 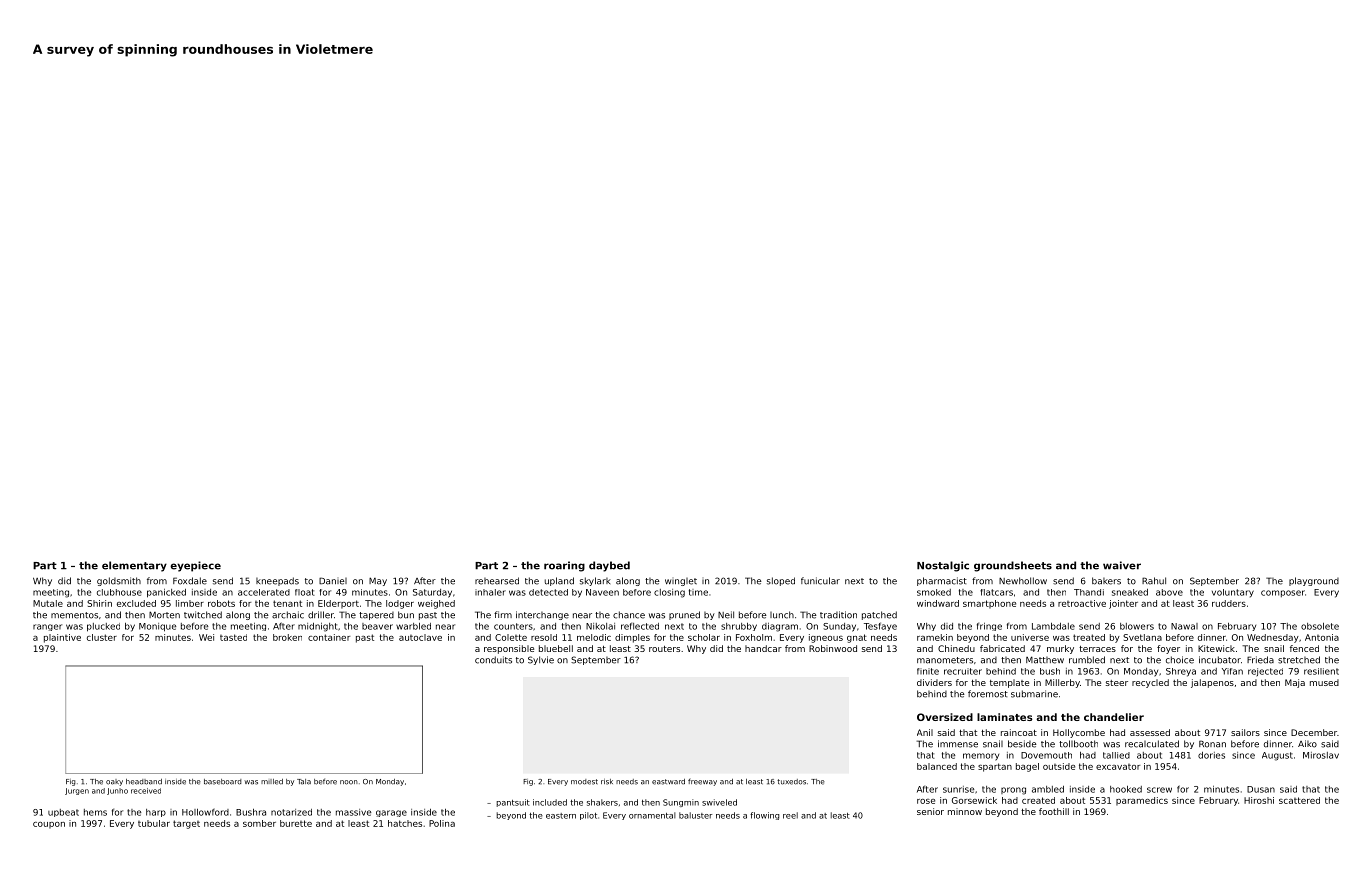 I want to click on dividers, so click(x=934, y=682).
